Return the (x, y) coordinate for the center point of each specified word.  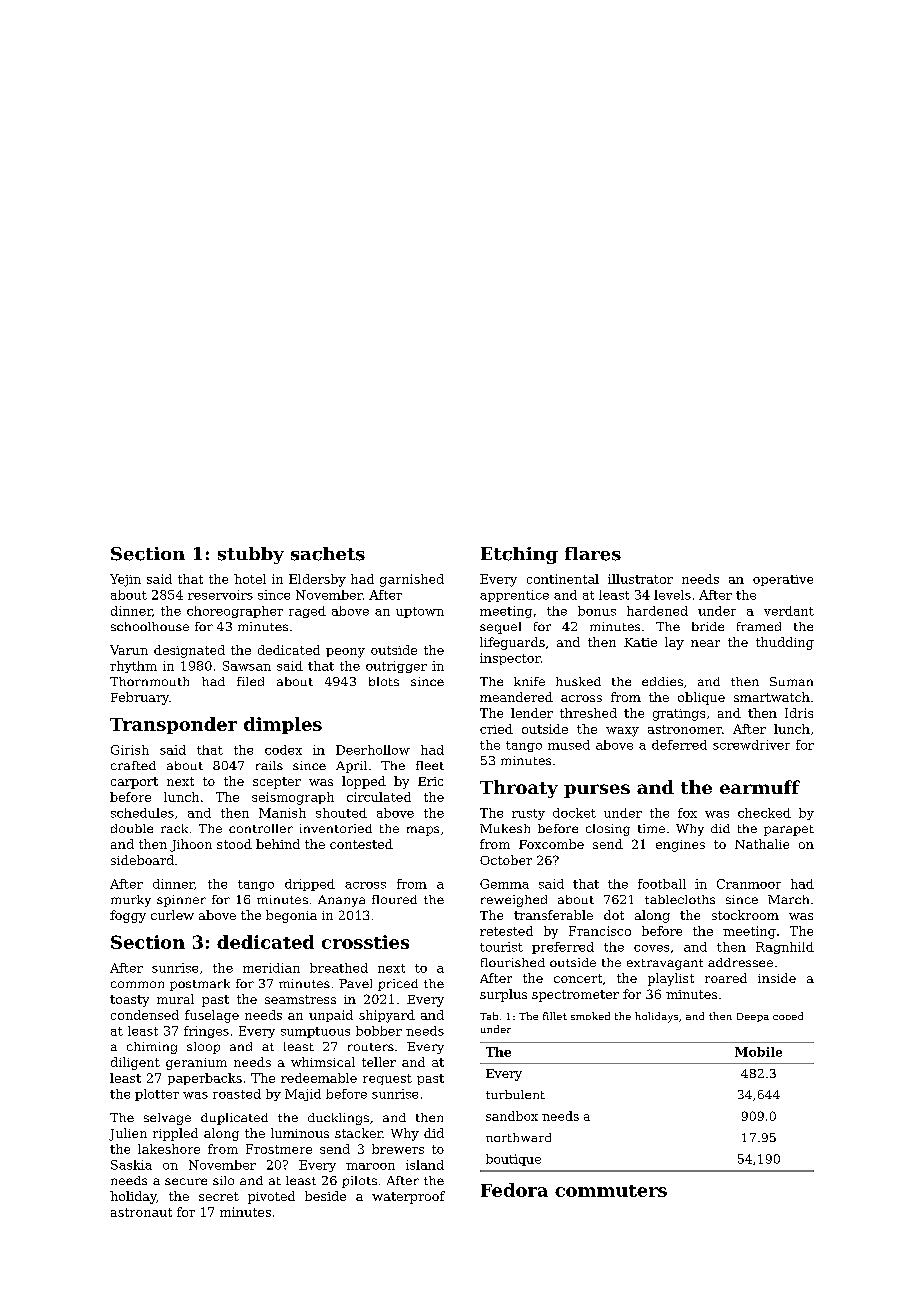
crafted (133, 765)
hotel (250, 579)
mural (175, 999)
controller (261, 828)
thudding (785, 643)
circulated (379, 797)
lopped (364, 782)
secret (219, 1196)
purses (597, 791)
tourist (501, 947)
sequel (500, 628)
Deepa (753, 1017)
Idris (799, 713)
